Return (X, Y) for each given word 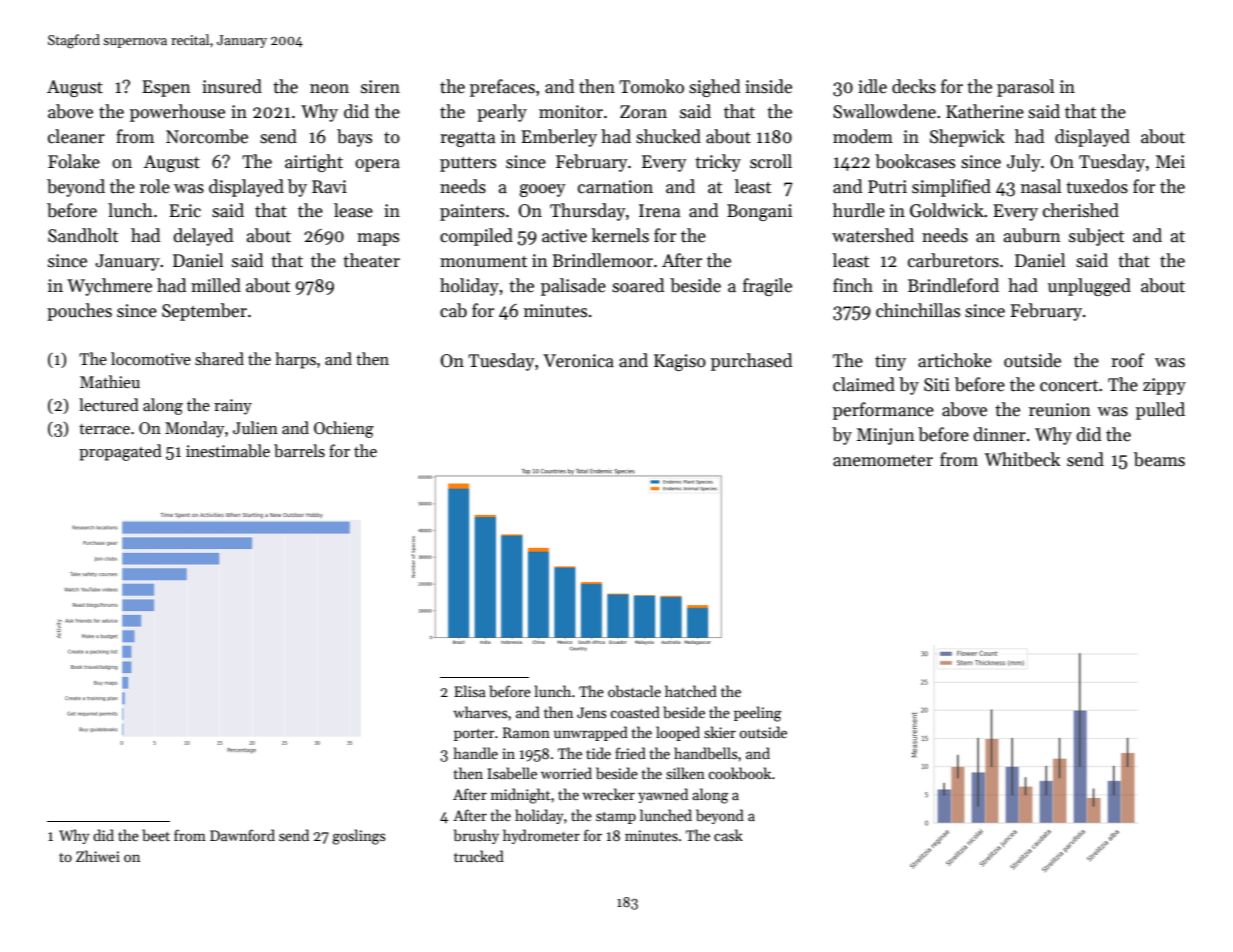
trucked (479, 856)
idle (872, 86)
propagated (120, 452)
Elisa (470, 691)
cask (728, 835)
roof (1128, 360)
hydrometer (541, 836)
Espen (166, 88)
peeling (758, 714)
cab (453, 310)
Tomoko (651, 86)
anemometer (883, 461)
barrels (299, 451)
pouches (79, 312)
